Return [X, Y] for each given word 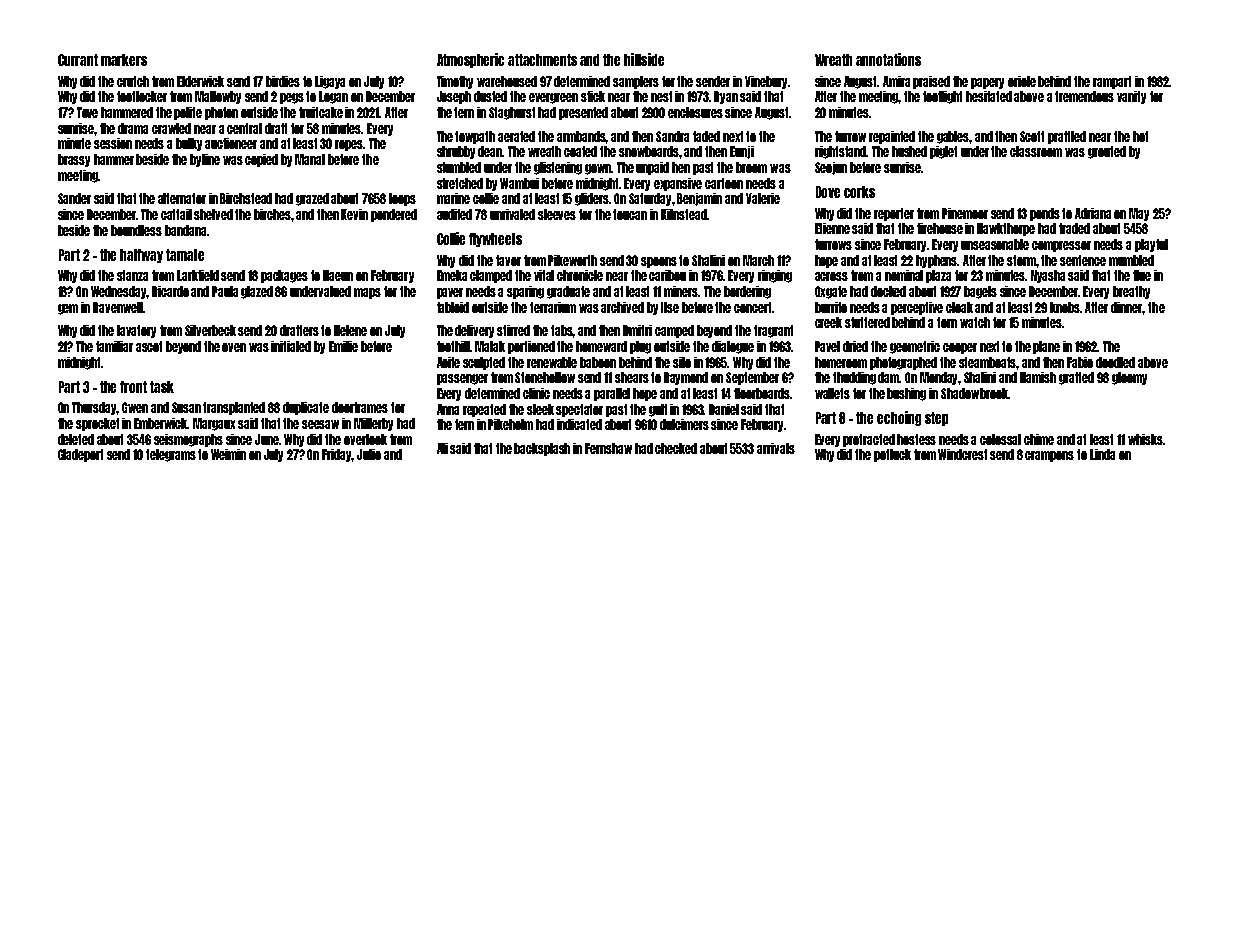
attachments [542, 60]
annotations [888, 59]
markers [124, 60]
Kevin [354, 214]
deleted [76, 439]
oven [234, 347]
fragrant [773, 331]
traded [1074, 228]
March [758, 260]
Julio [369, 454]
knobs [1065, 307]
